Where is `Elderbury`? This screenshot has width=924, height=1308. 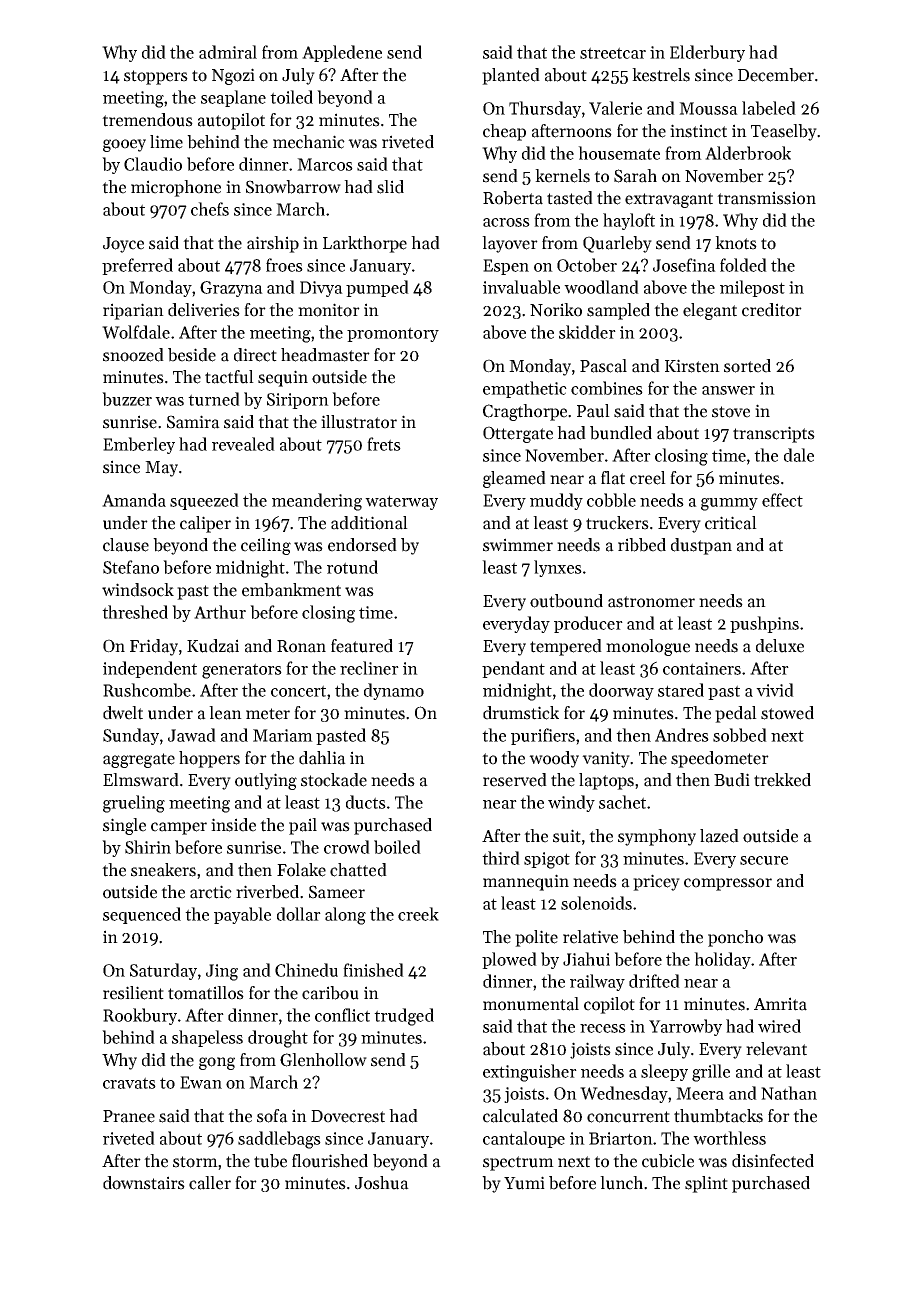 Elderbury is located at coordinates (707, 53).
